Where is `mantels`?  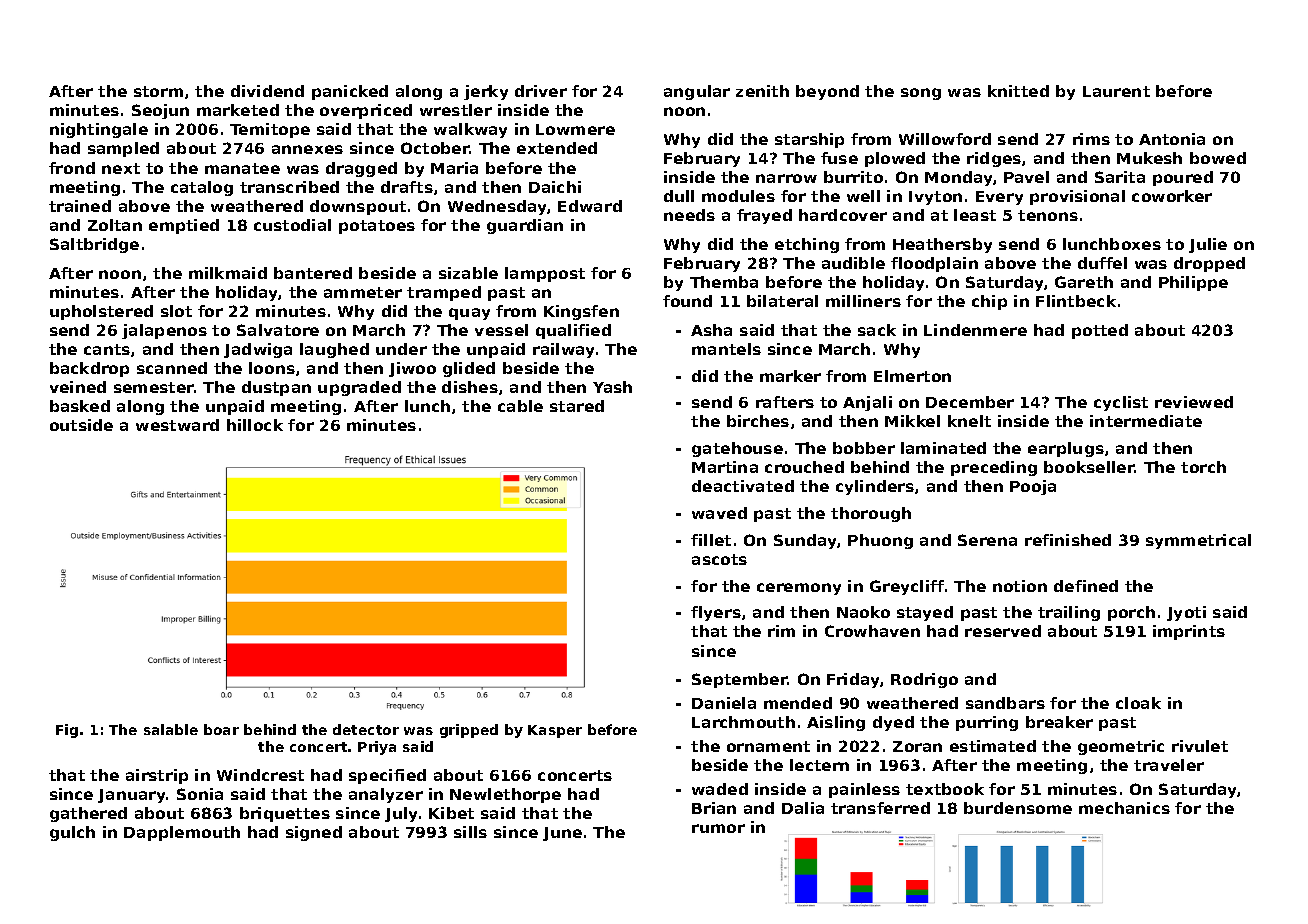 mantels is located at coordinates (726, 349).
